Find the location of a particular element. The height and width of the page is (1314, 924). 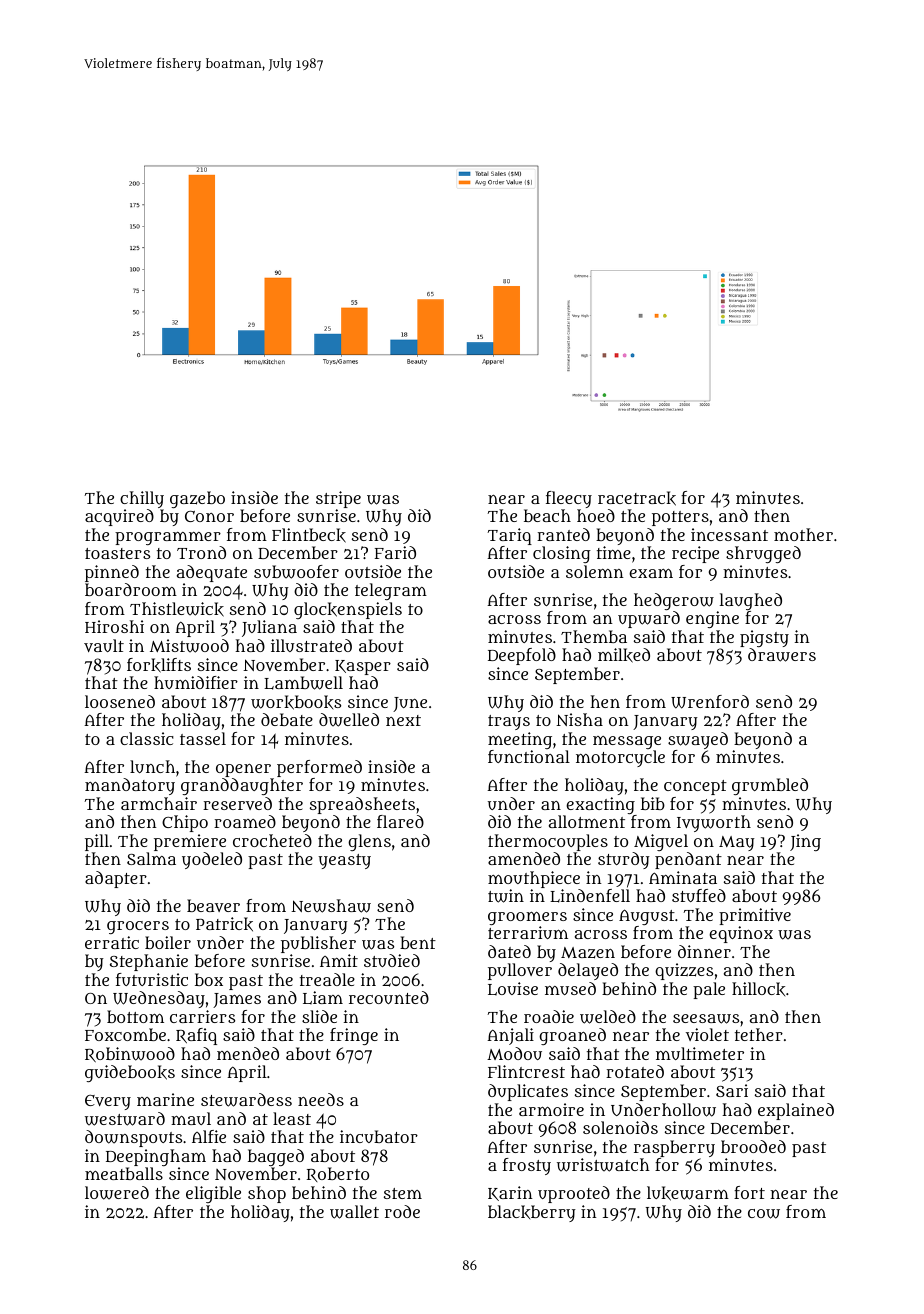

frosty is located at coordinates (527, 1166).
